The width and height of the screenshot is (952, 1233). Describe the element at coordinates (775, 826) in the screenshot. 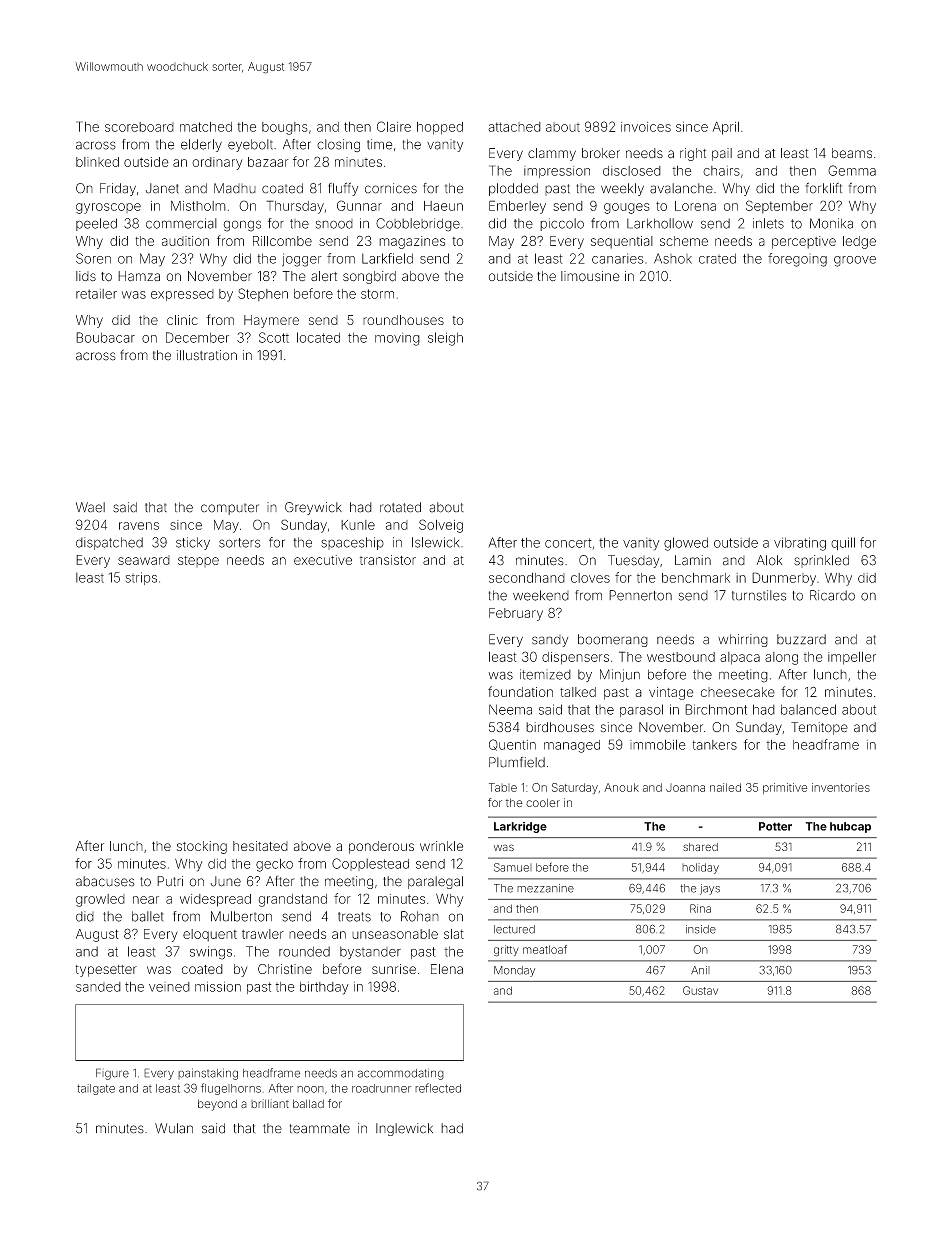

I see `Potter` at that location.
